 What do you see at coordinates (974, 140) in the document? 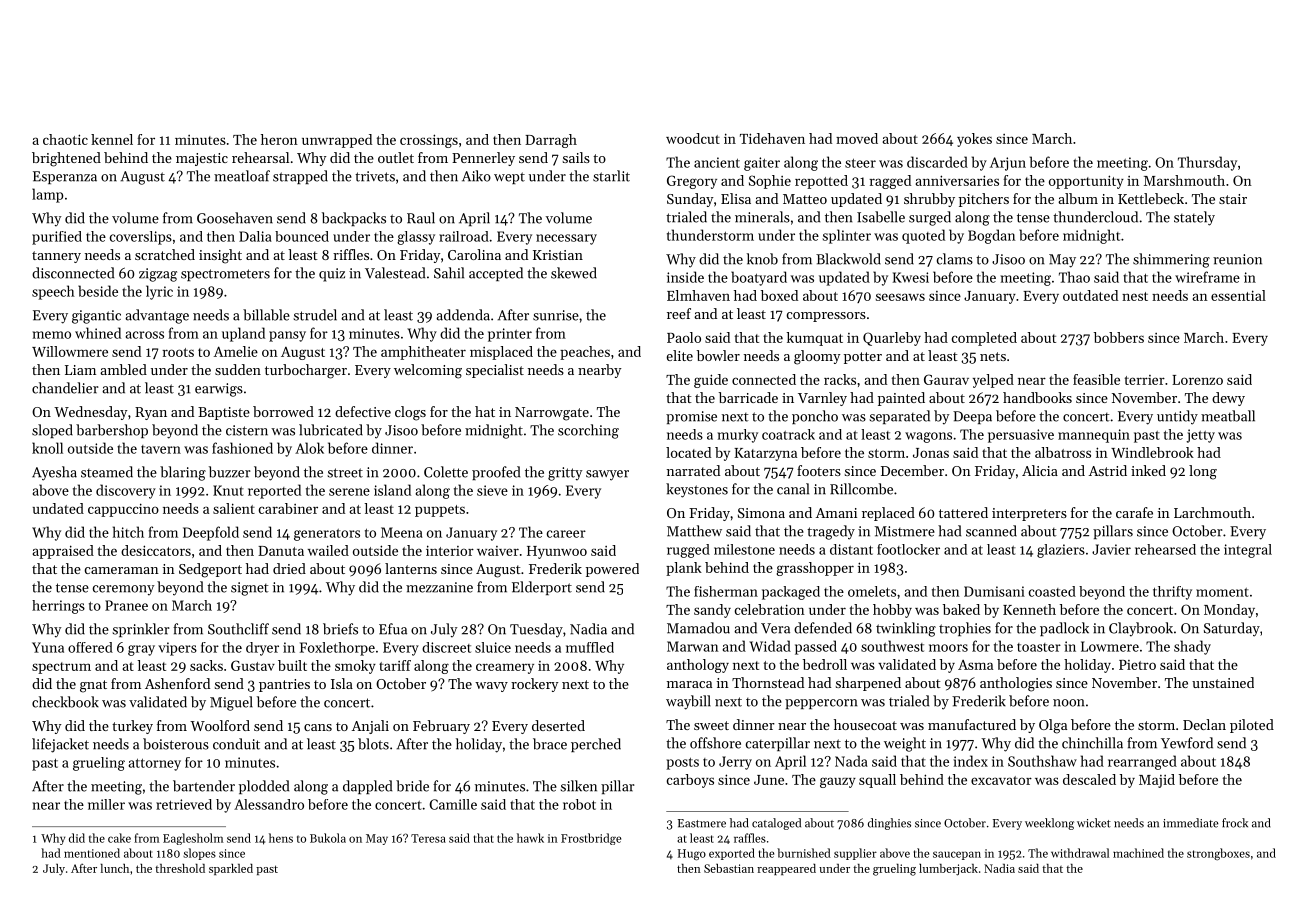
I see `yokes` at bounding box center [974, 140].
